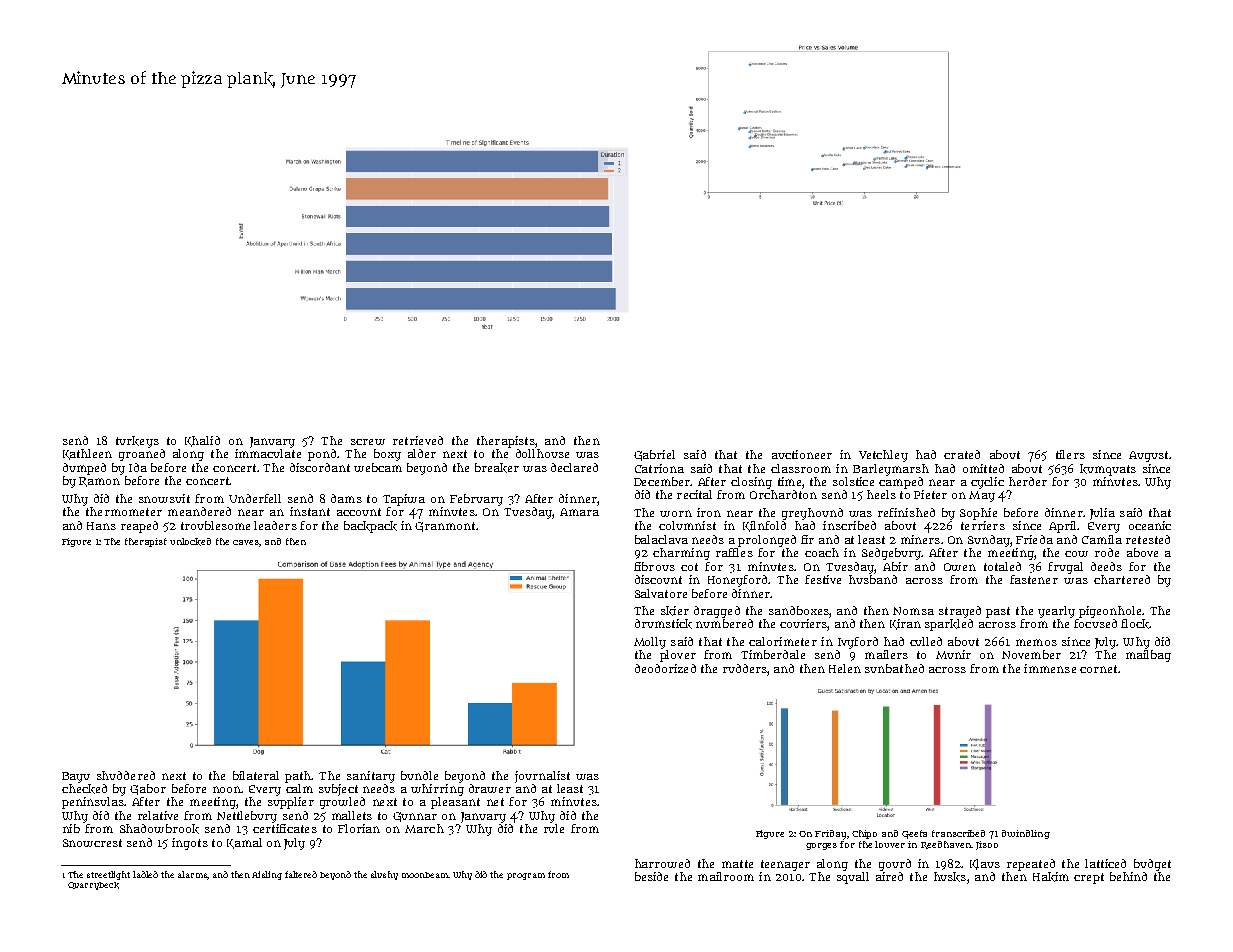 This document has width=1233, height=952. I want to click on thermometer, so click(124, 511).
